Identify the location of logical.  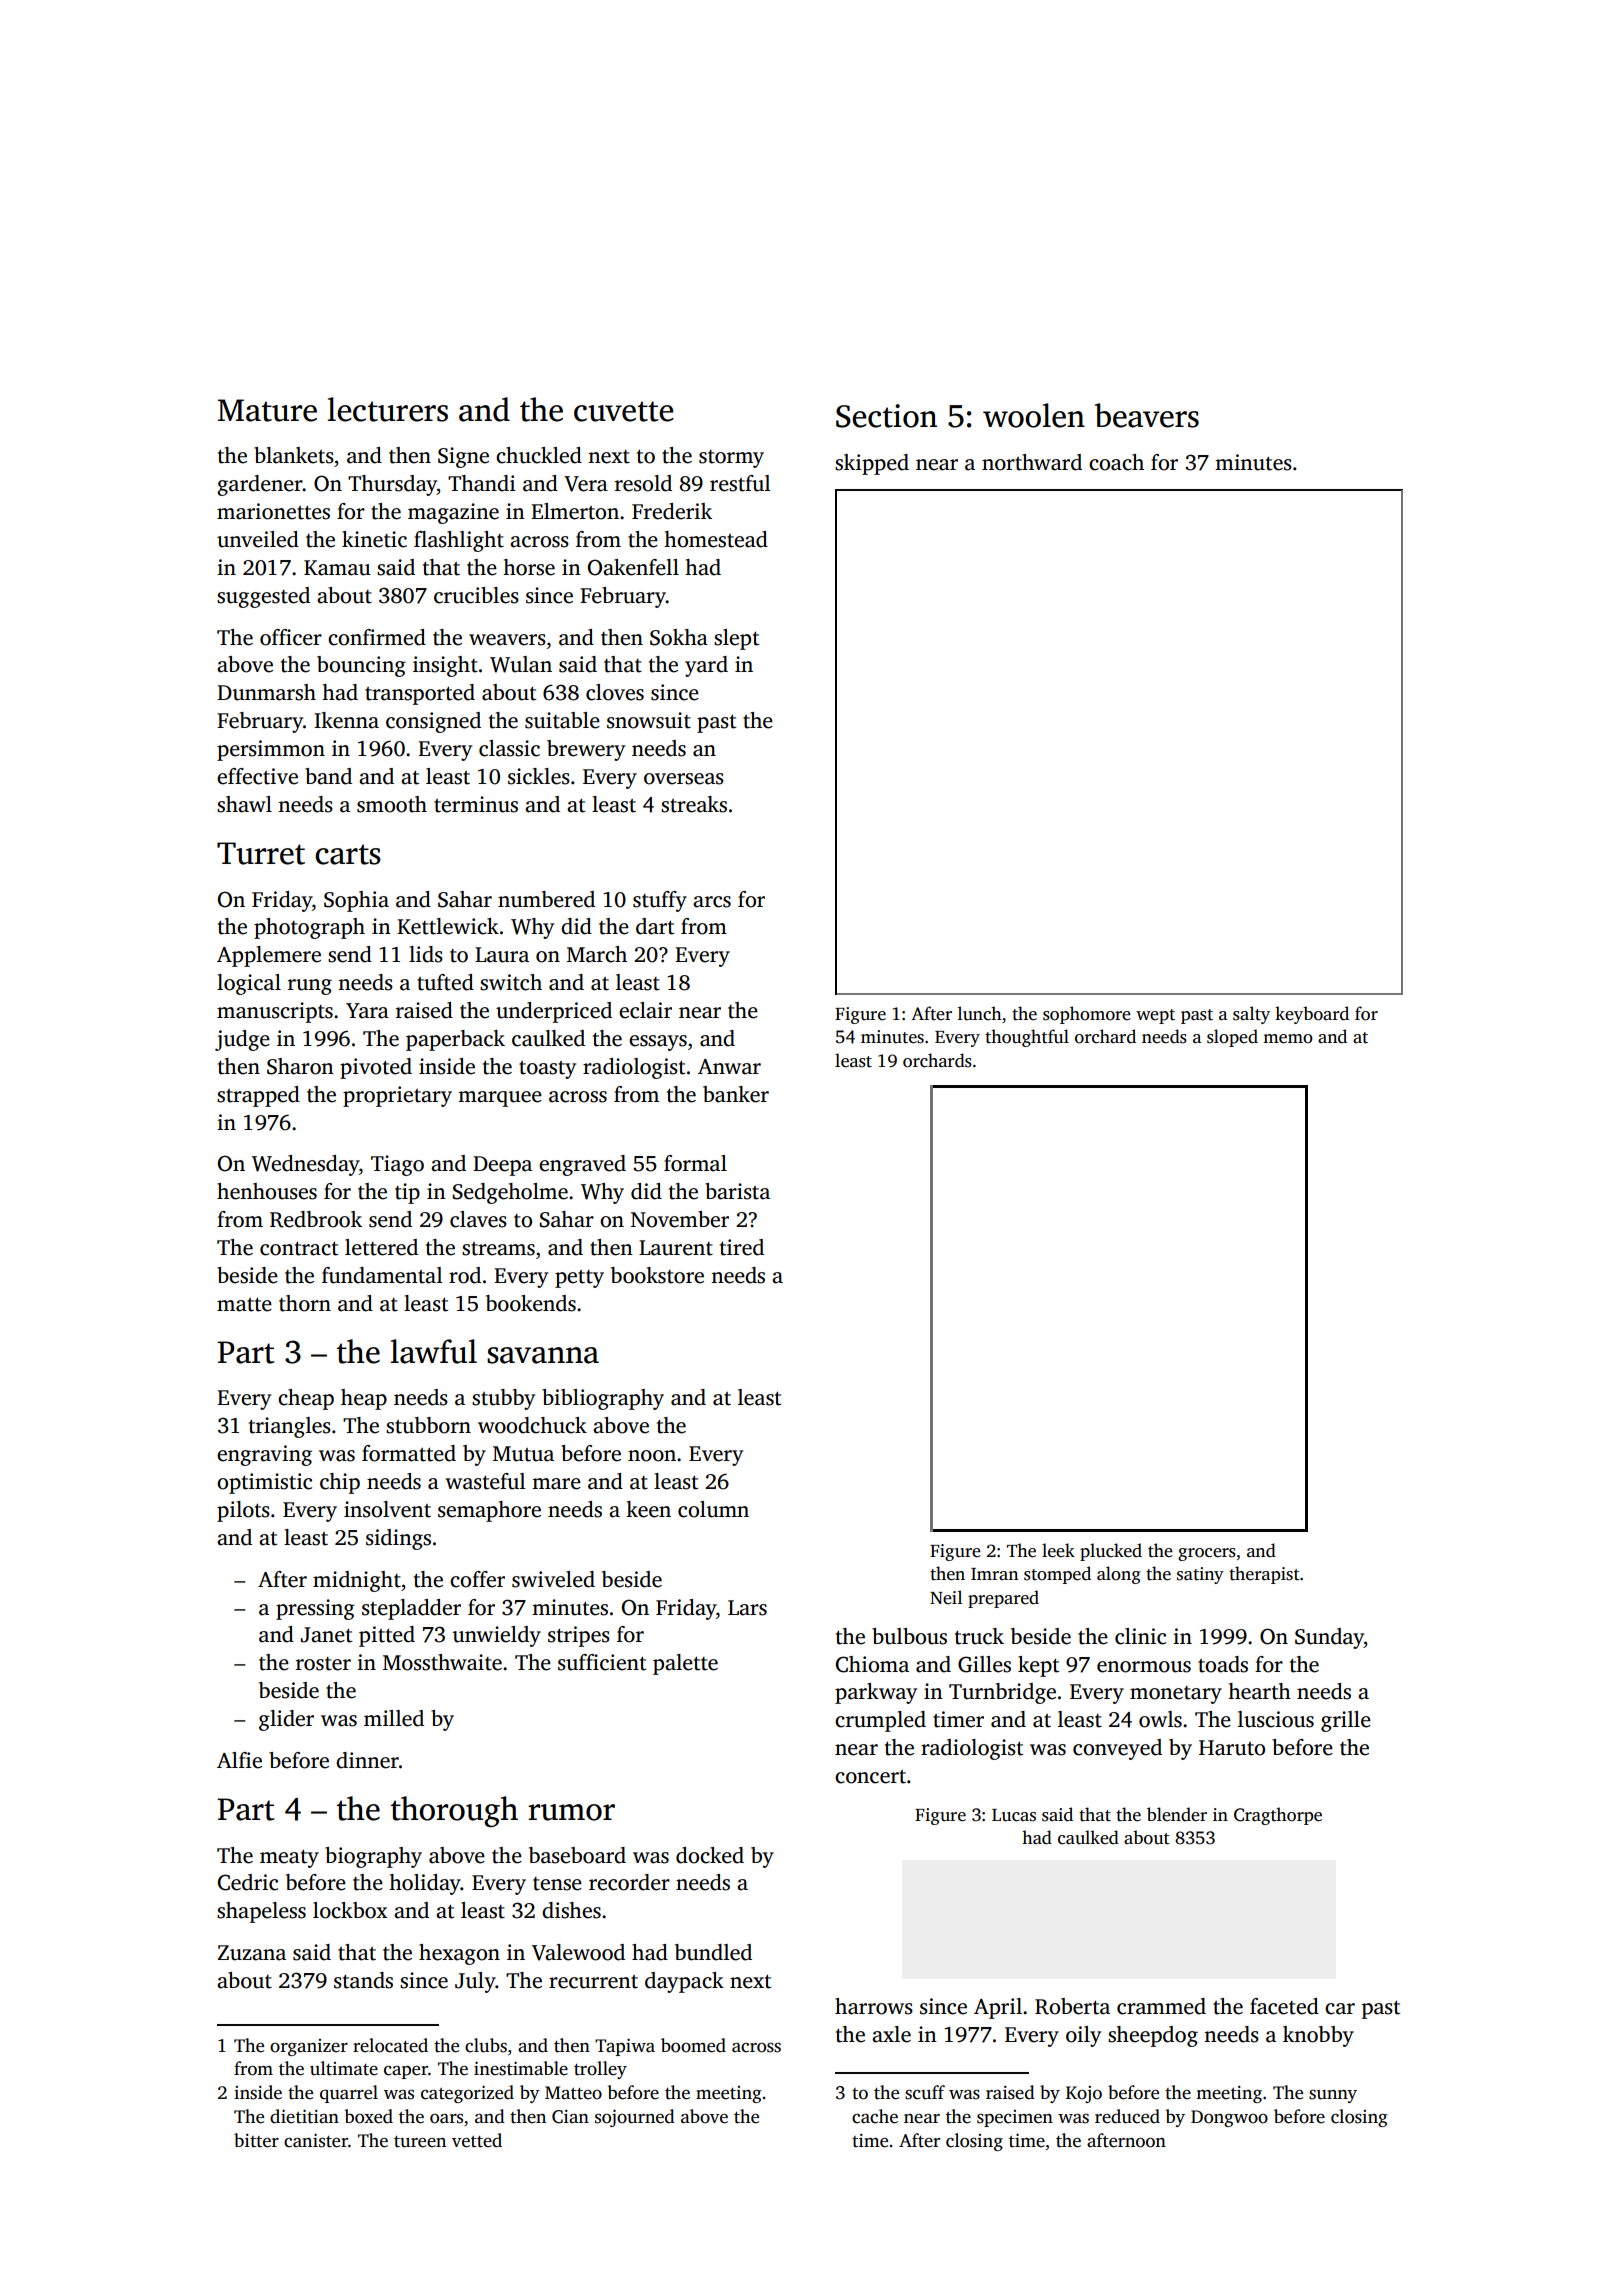
(249, 984).
